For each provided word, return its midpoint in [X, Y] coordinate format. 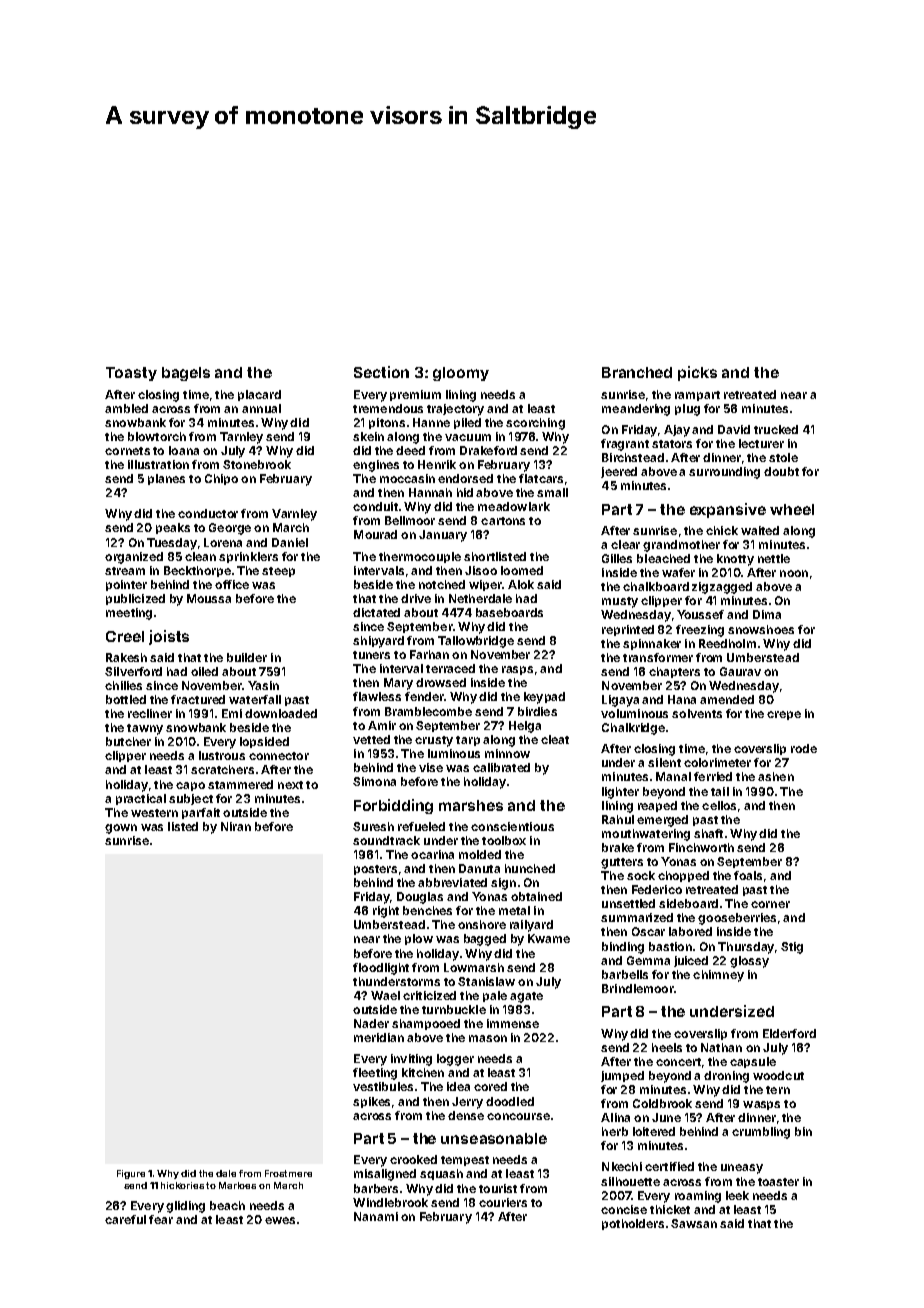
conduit [375, 506]
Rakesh [126, 657]
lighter [620, 793]
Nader [371, 1023]
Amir [382, 725]
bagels [186, 374]
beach [227, 1205]
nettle [774, 558]
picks [697, 373]
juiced [691, 961]
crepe [784, 715]
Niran [236, 826]
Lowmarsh [474, 967]
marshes [471, 805]
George [230, 529]
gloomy [461, 374]
